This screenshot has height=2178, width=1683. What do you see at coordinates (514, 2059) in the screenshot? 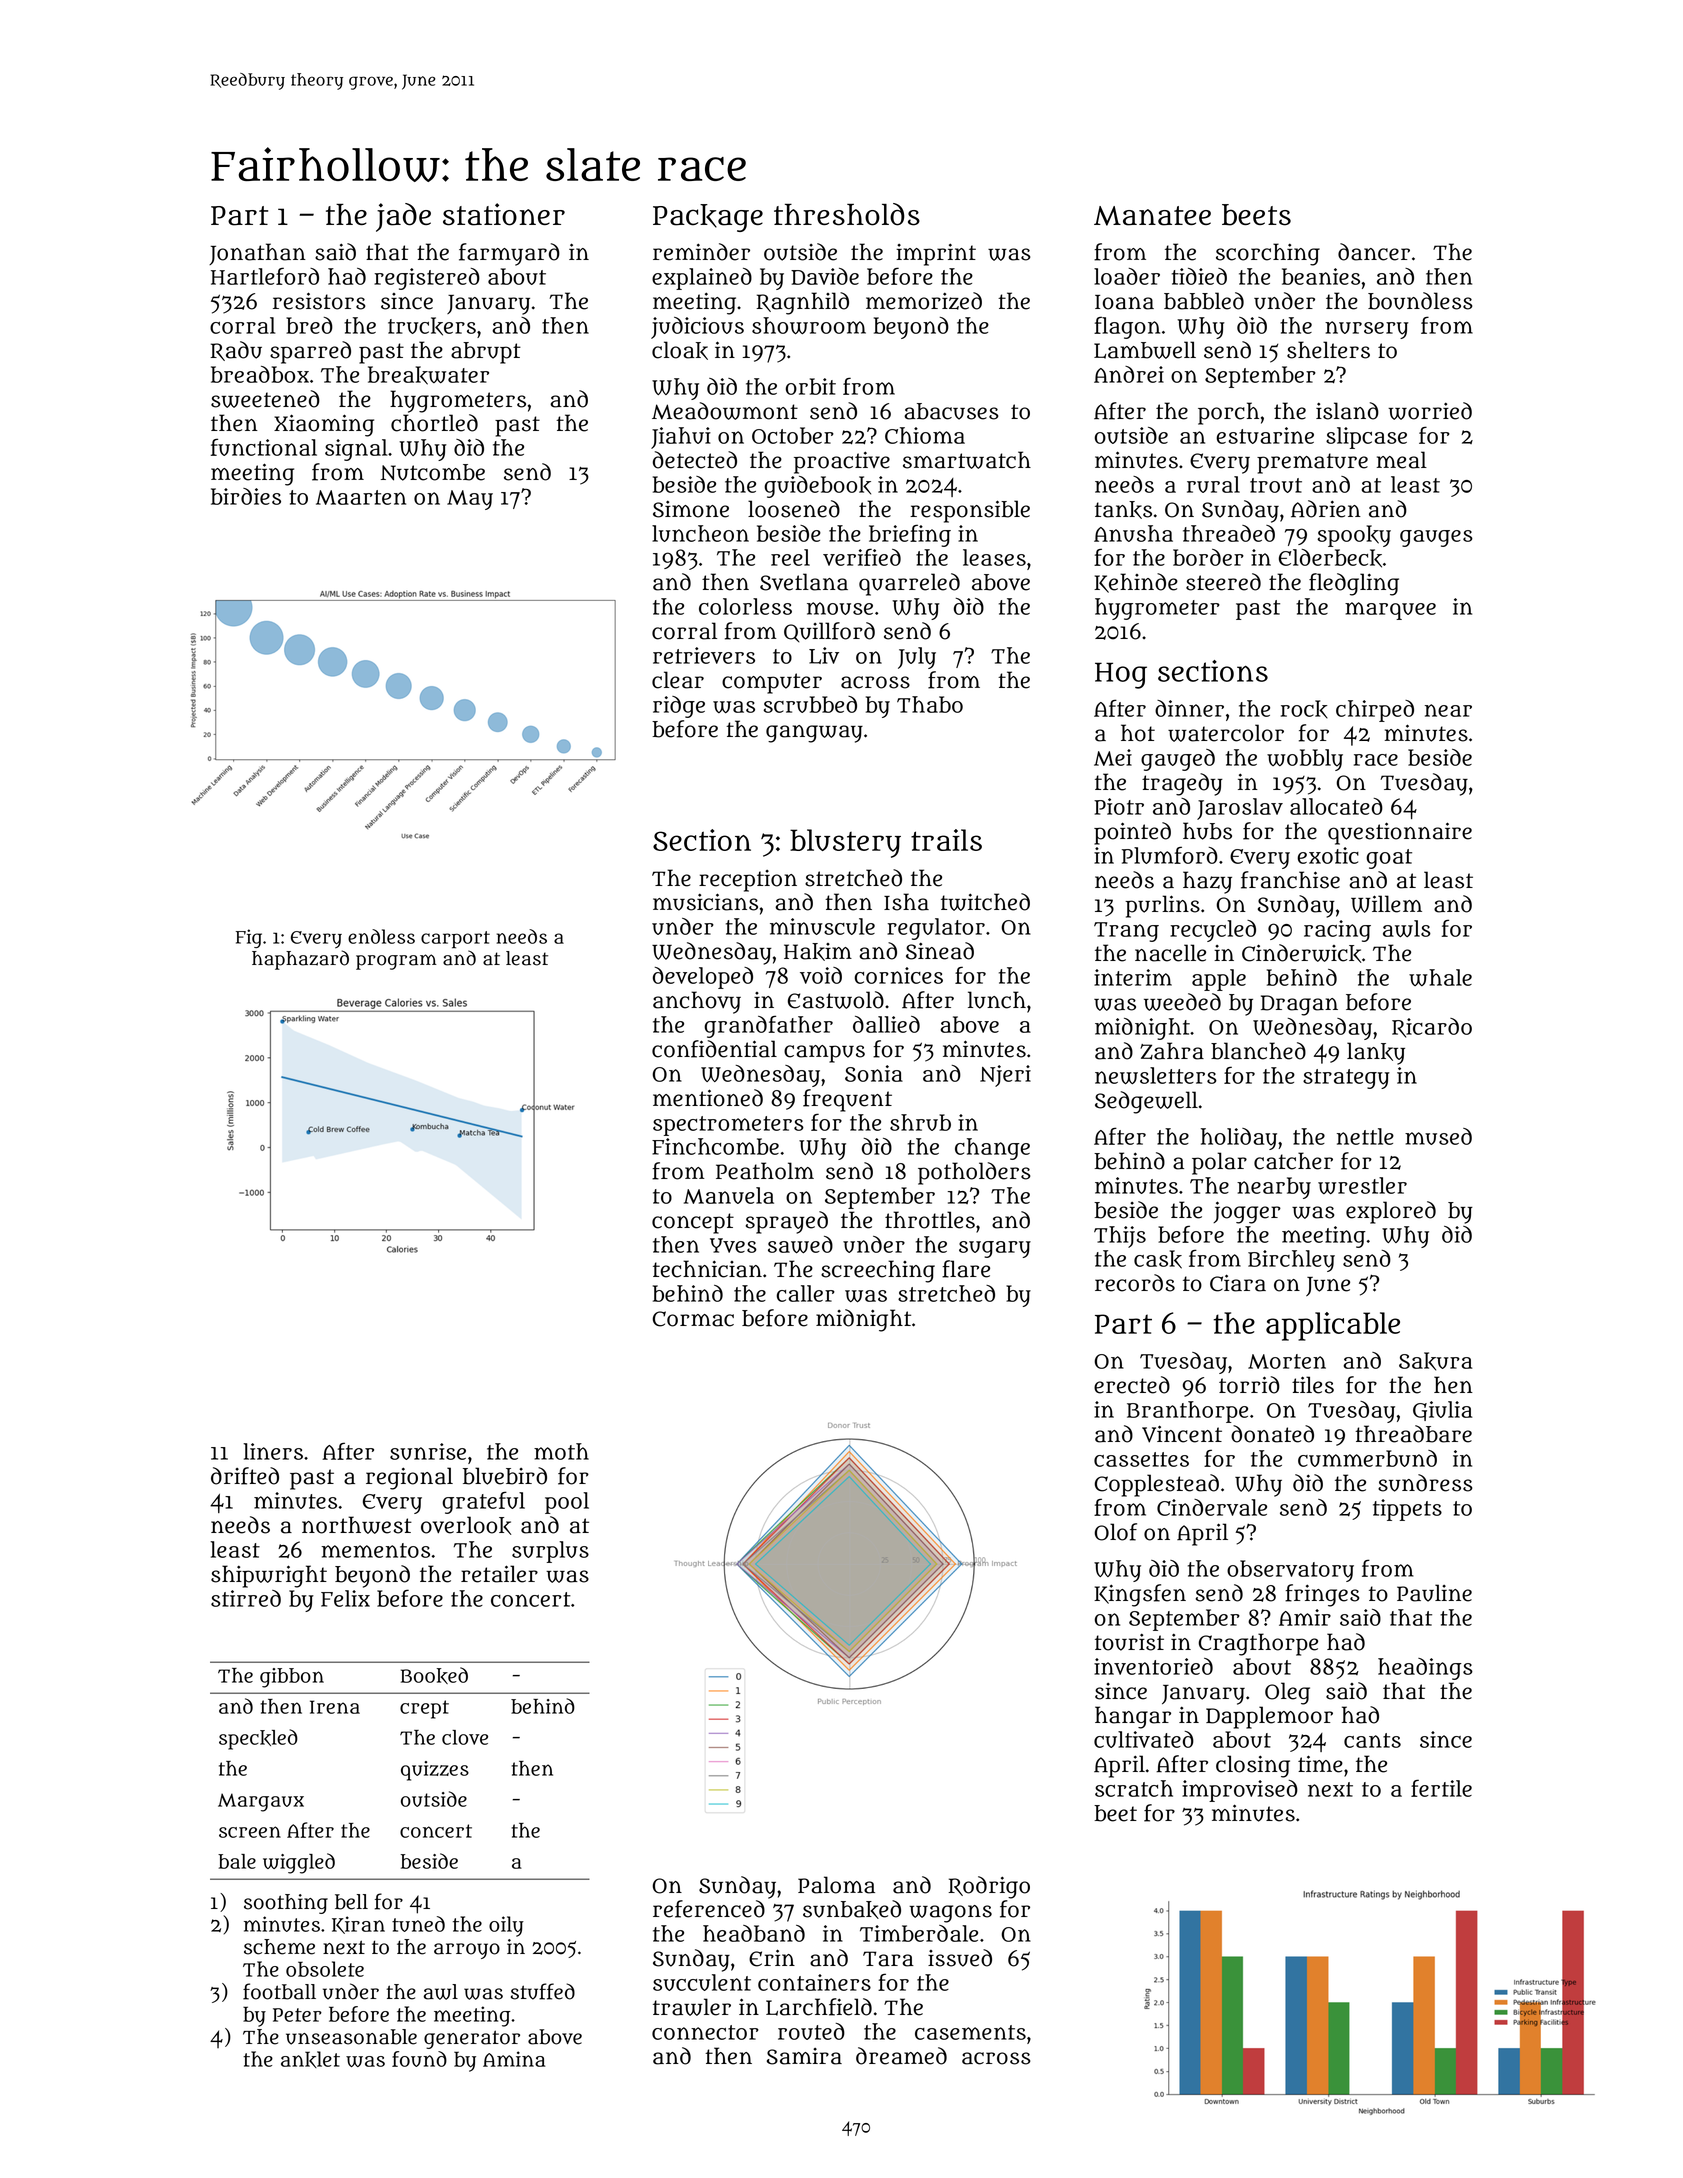
I see `Amina` at bounding box center [514, 2059].
